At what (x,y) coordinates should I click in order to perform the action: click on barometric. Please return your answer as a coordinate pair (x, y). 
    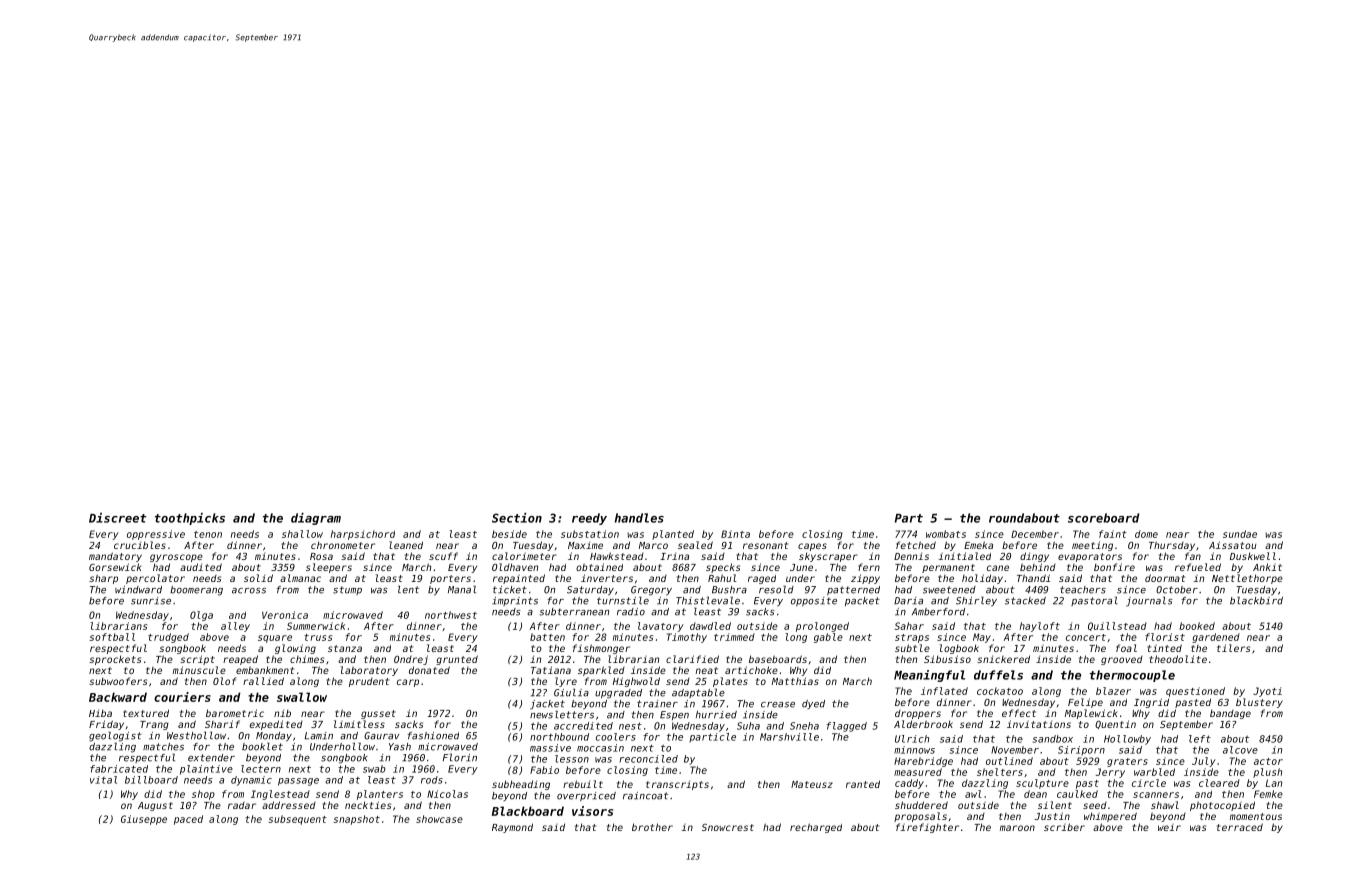
    Looking at the image, I should click on (235, 713).
